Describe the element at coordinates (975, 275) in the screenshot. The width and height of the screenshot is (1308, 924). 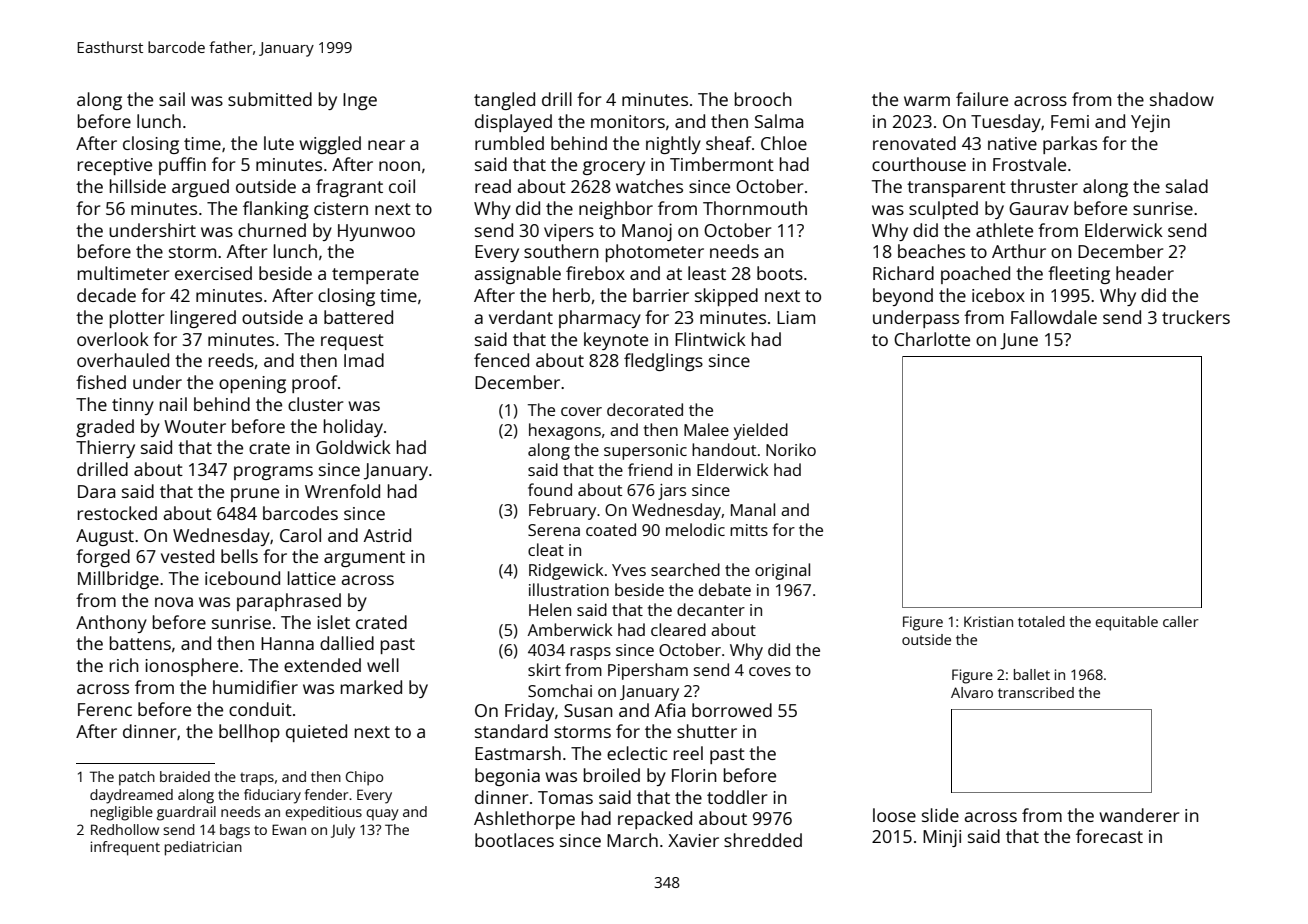
I see `poached` at that location.
